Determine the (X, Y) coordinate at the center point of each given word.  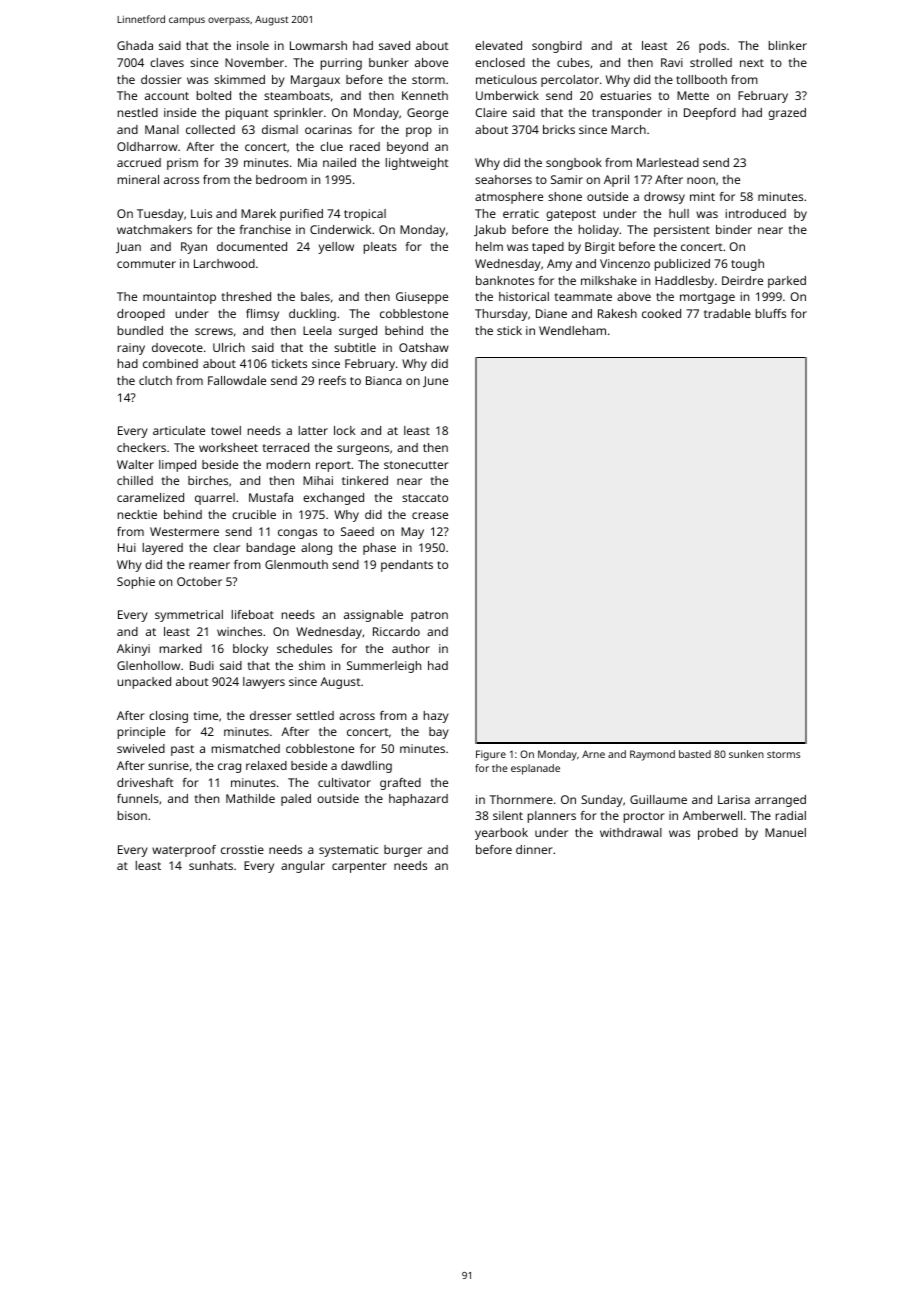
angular (303, 867)
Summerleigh (384, 667)
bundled (140, 330)
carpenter (359, 867)
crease (430, 515)
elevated (498, 45)
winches (239, 631)
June (435, 382)
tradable (727, 313)
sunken (746, 754)
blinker (788, 45)
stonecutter (416, 465)
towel (226, 430)
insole (253, 45)
